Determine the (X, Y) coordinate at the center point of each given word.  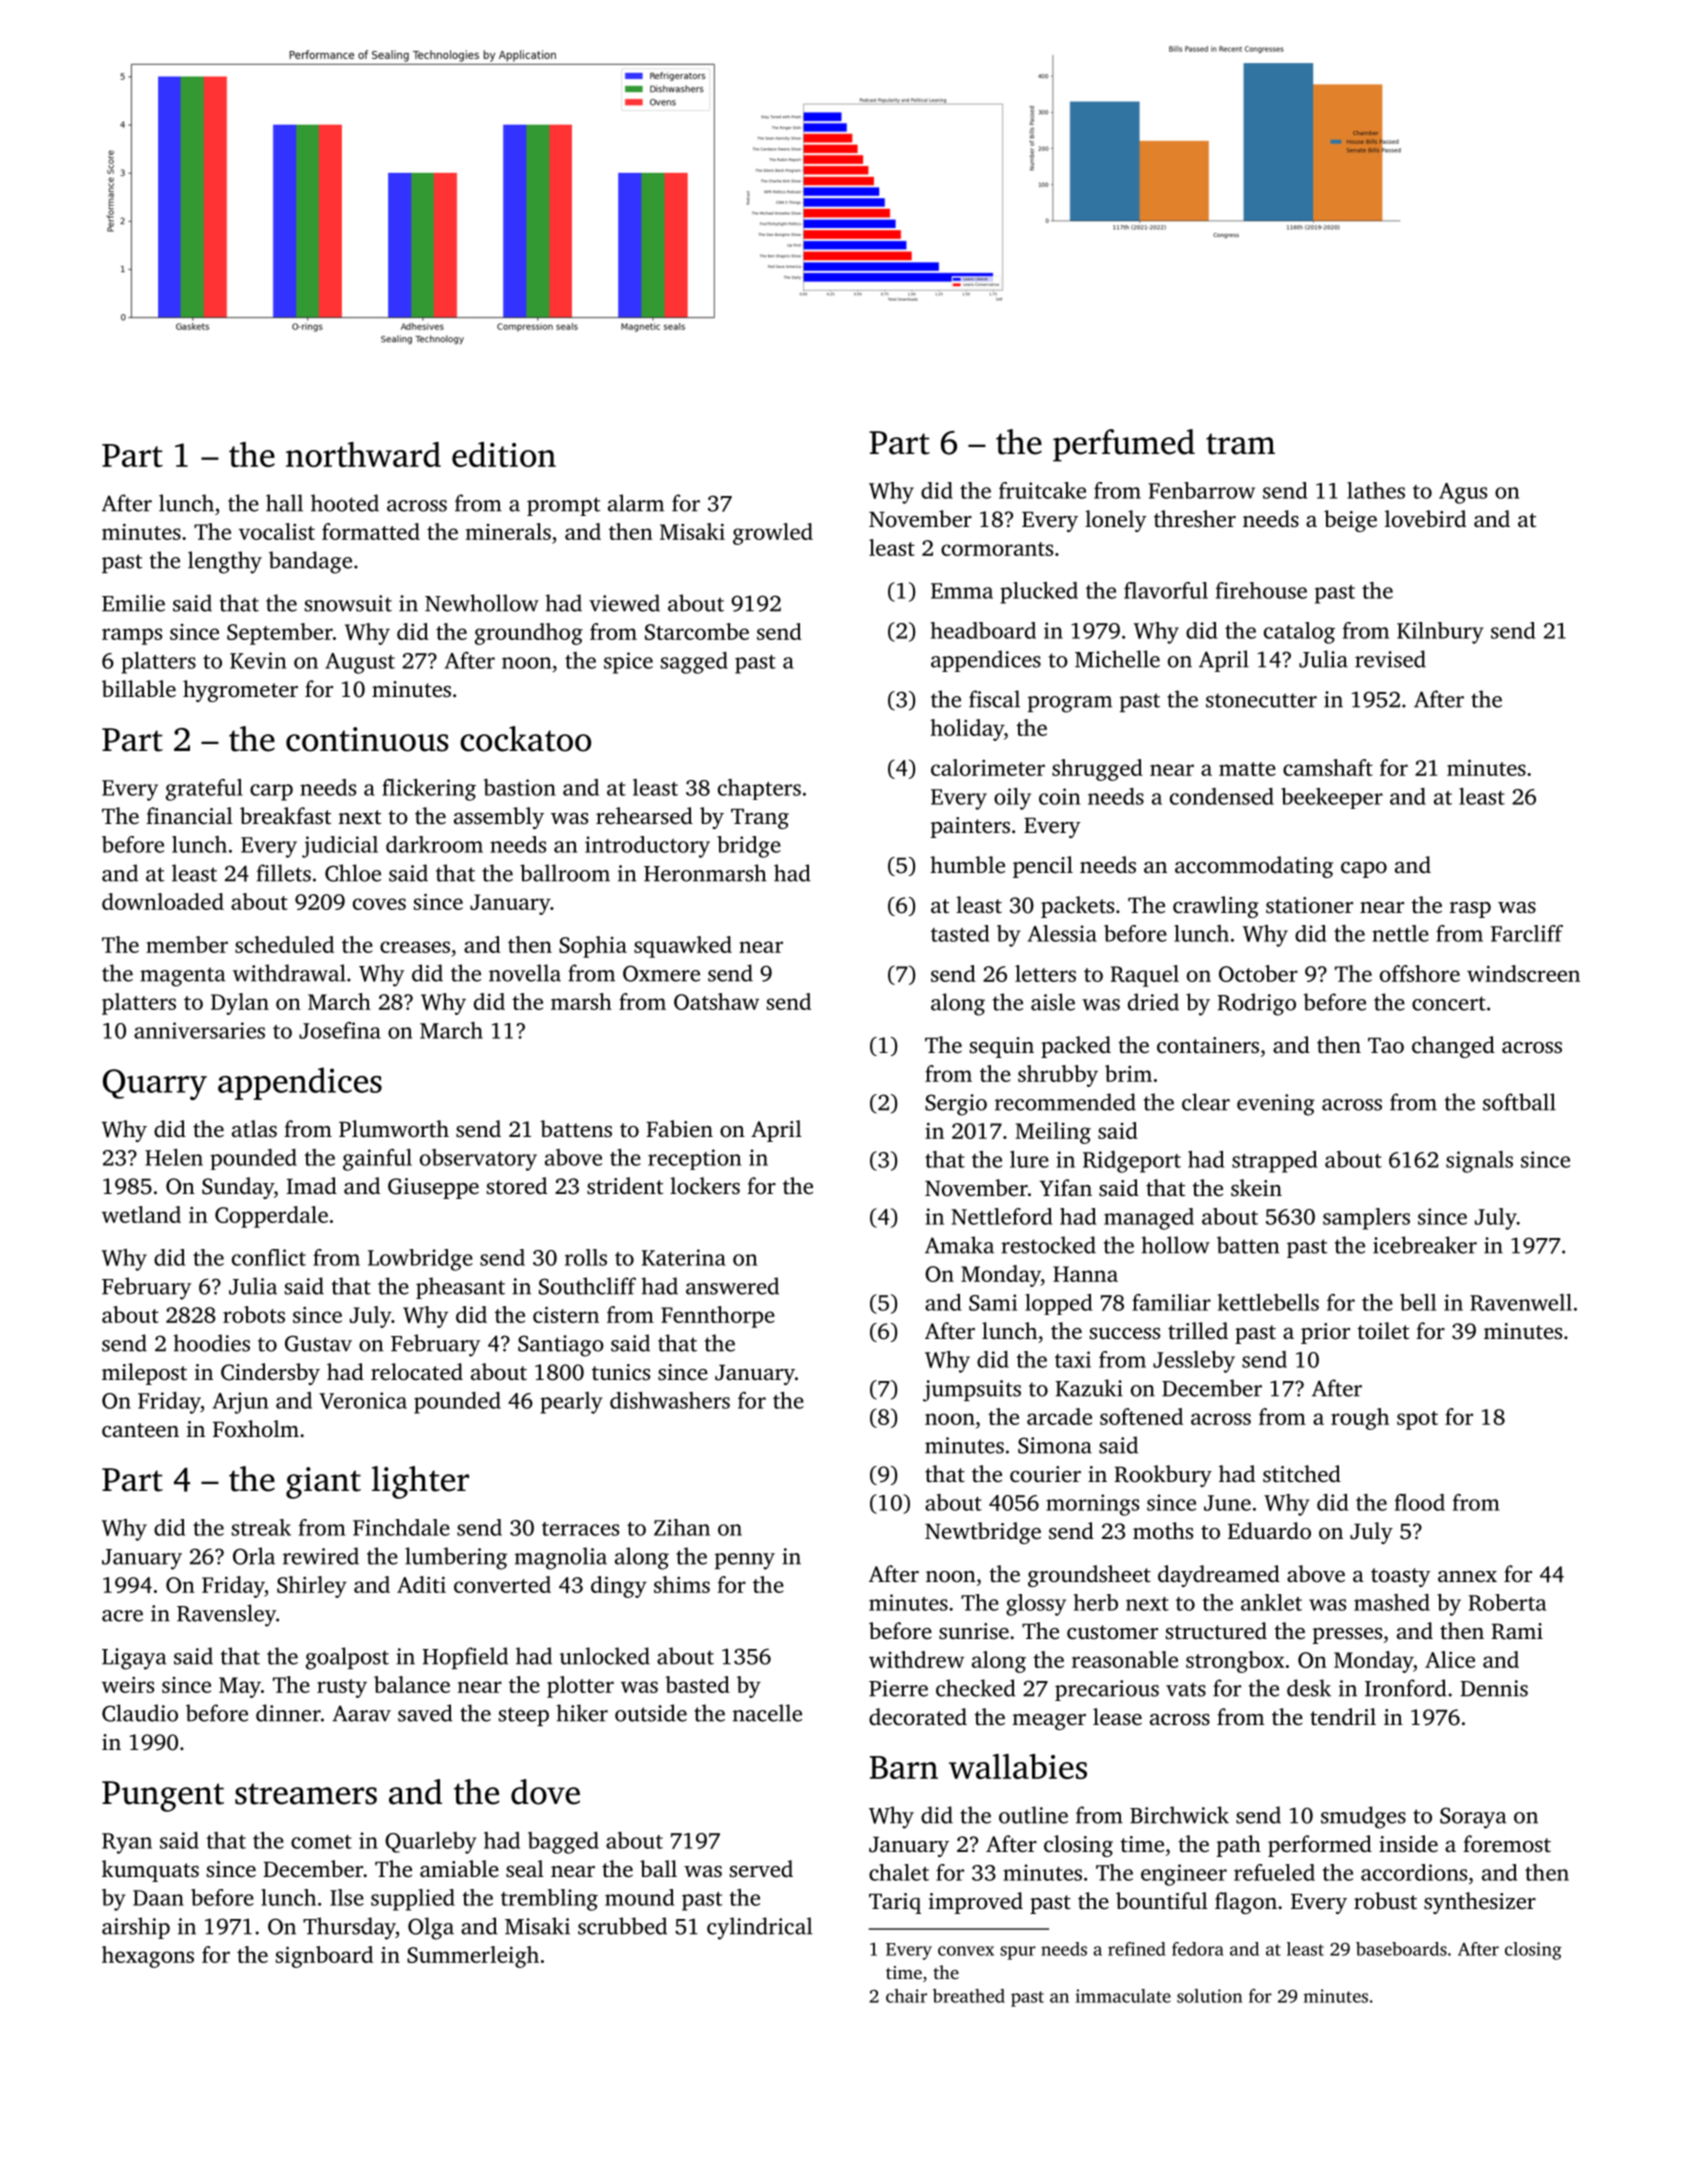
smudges (1363, 1817)
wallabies (1018, 1766)
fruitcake (1042, 490)
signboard (324, 1957)
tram (1240, 444)
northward (363, 454)
